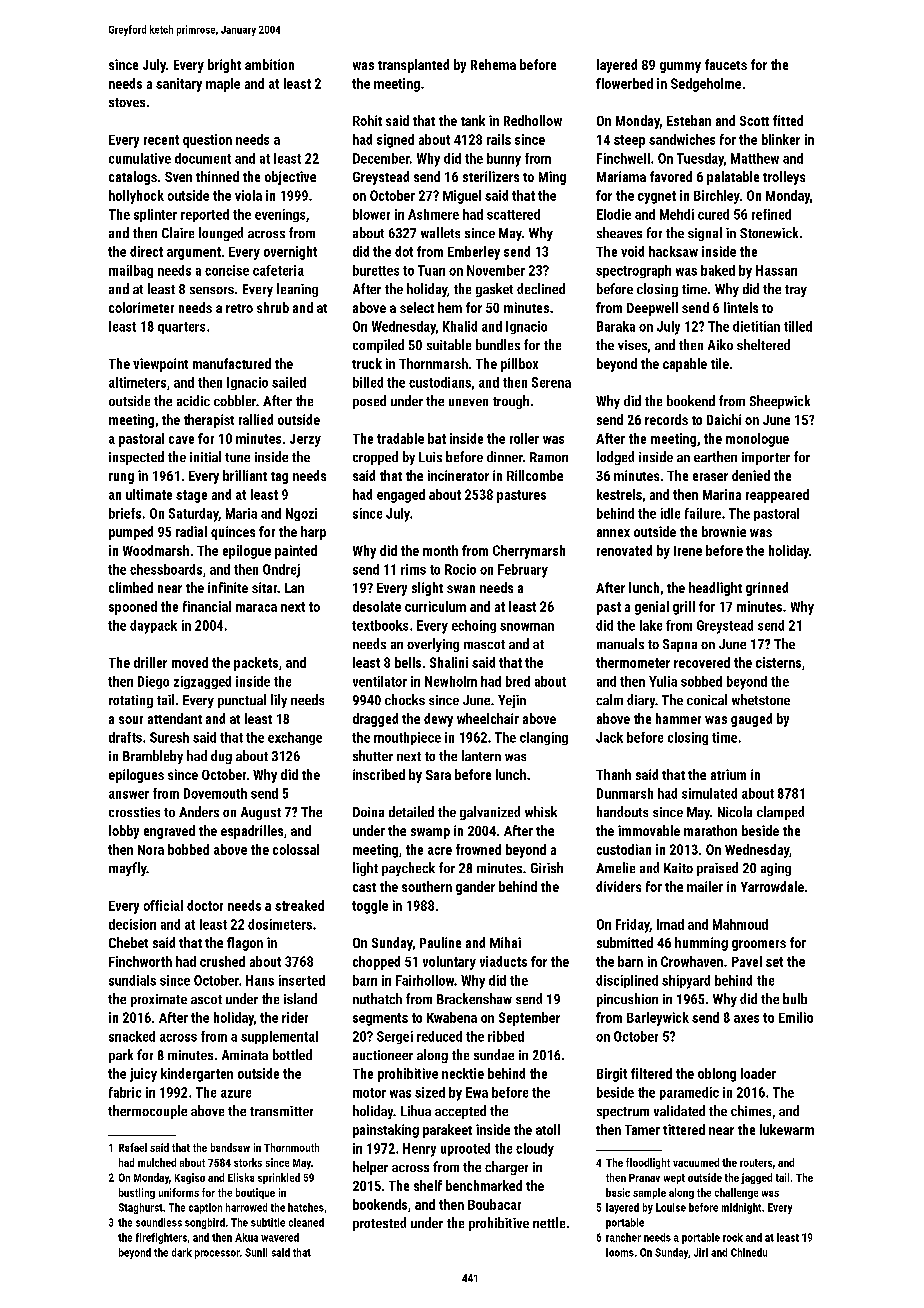  I want to click on signed, so click(395, 141).
